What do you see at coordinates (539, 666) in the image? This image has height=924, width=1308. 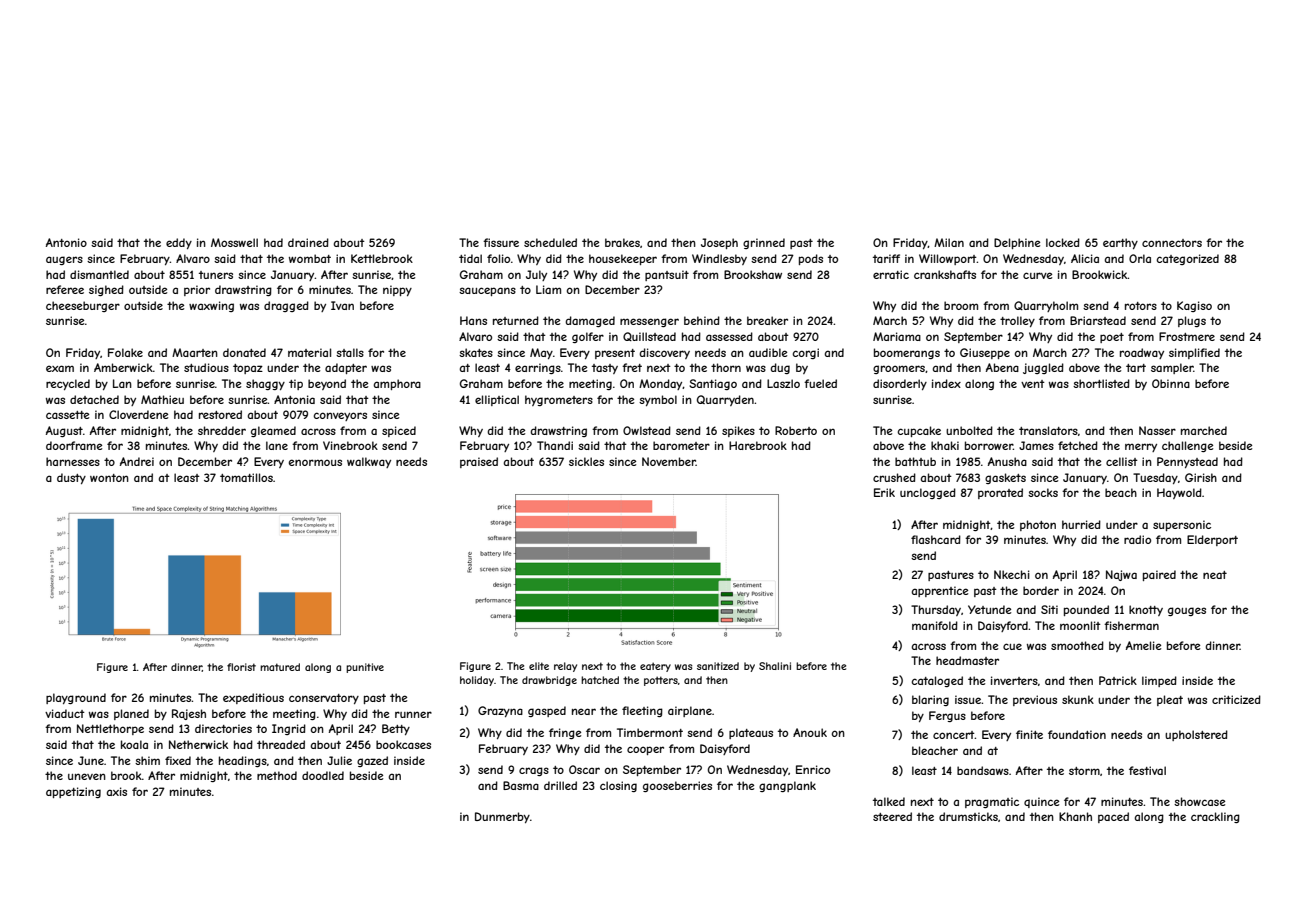 I see `elite` at bounding box center [539, 666].
